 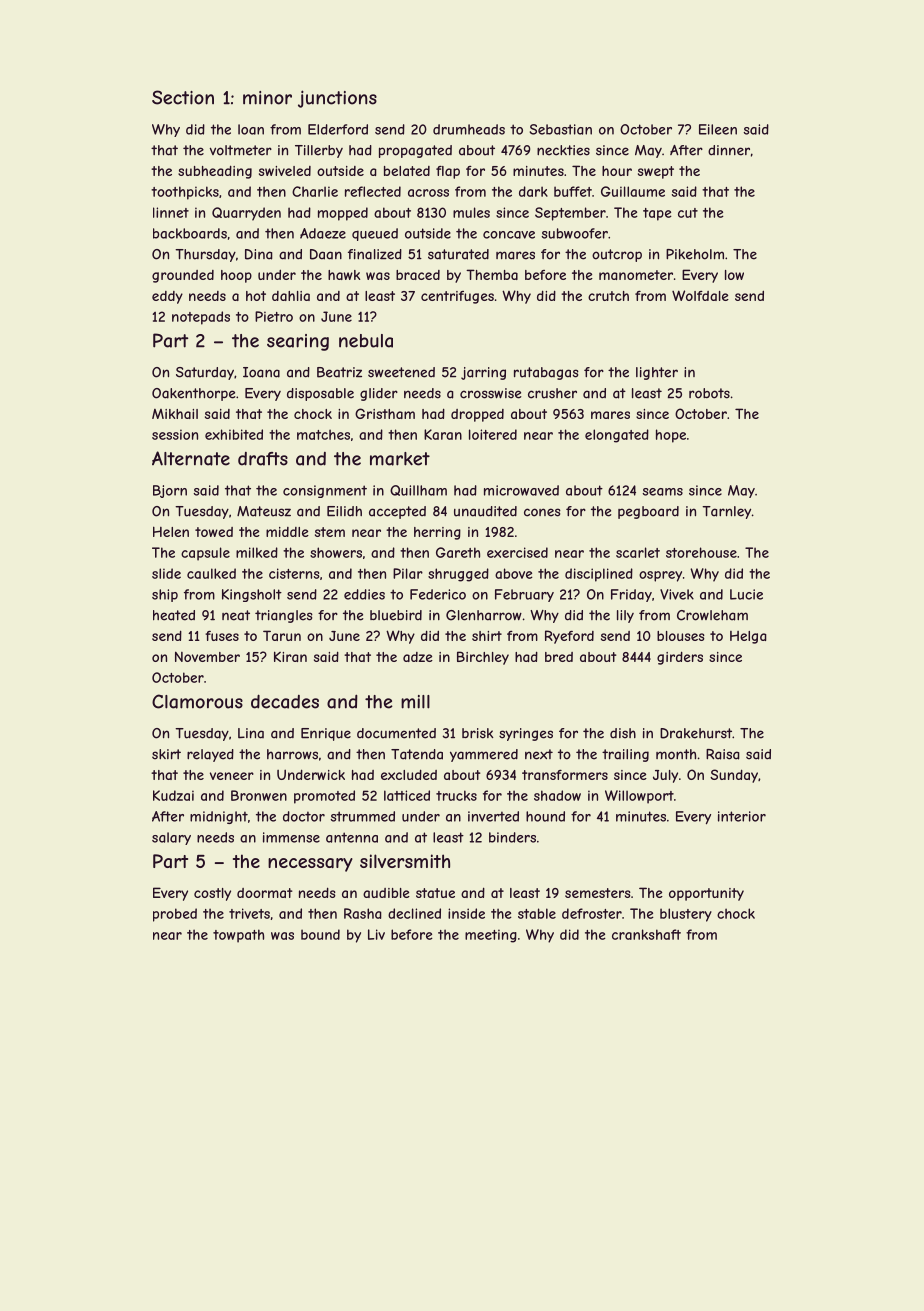 I want to click on towpath, so click(x=238, y=936).
